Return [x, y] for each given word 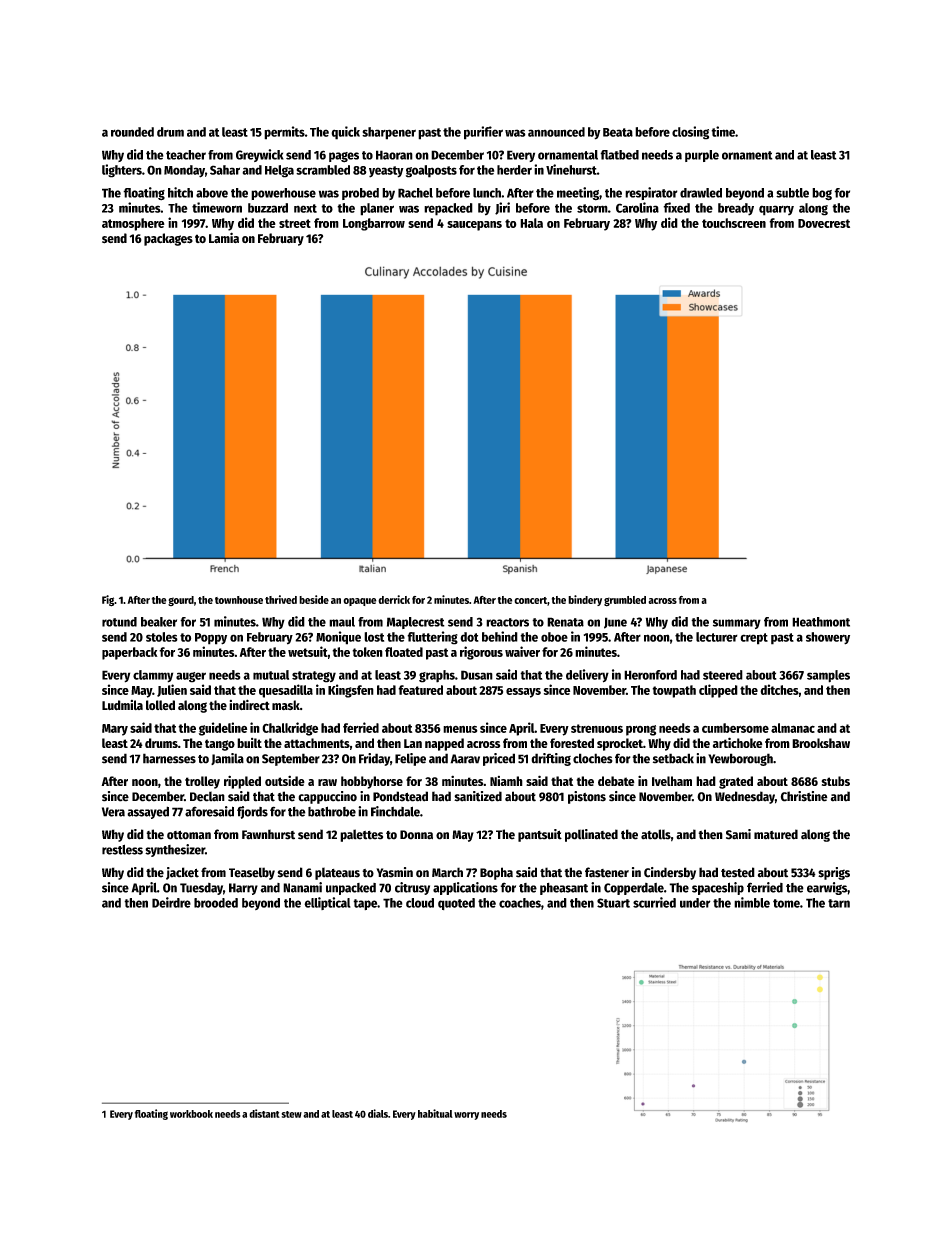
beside [314, 599]
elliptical [327, 903]
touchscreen [734, 223]
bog [822, 194]
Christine [804, 796]
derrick [394, 599]
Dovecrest [824, 223]
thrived [281, 599]
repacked [448, 209]
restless [122, 849]
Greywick [260, 155]
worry [466, 1116]
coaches [520, 903]
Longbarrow [374, 224]
